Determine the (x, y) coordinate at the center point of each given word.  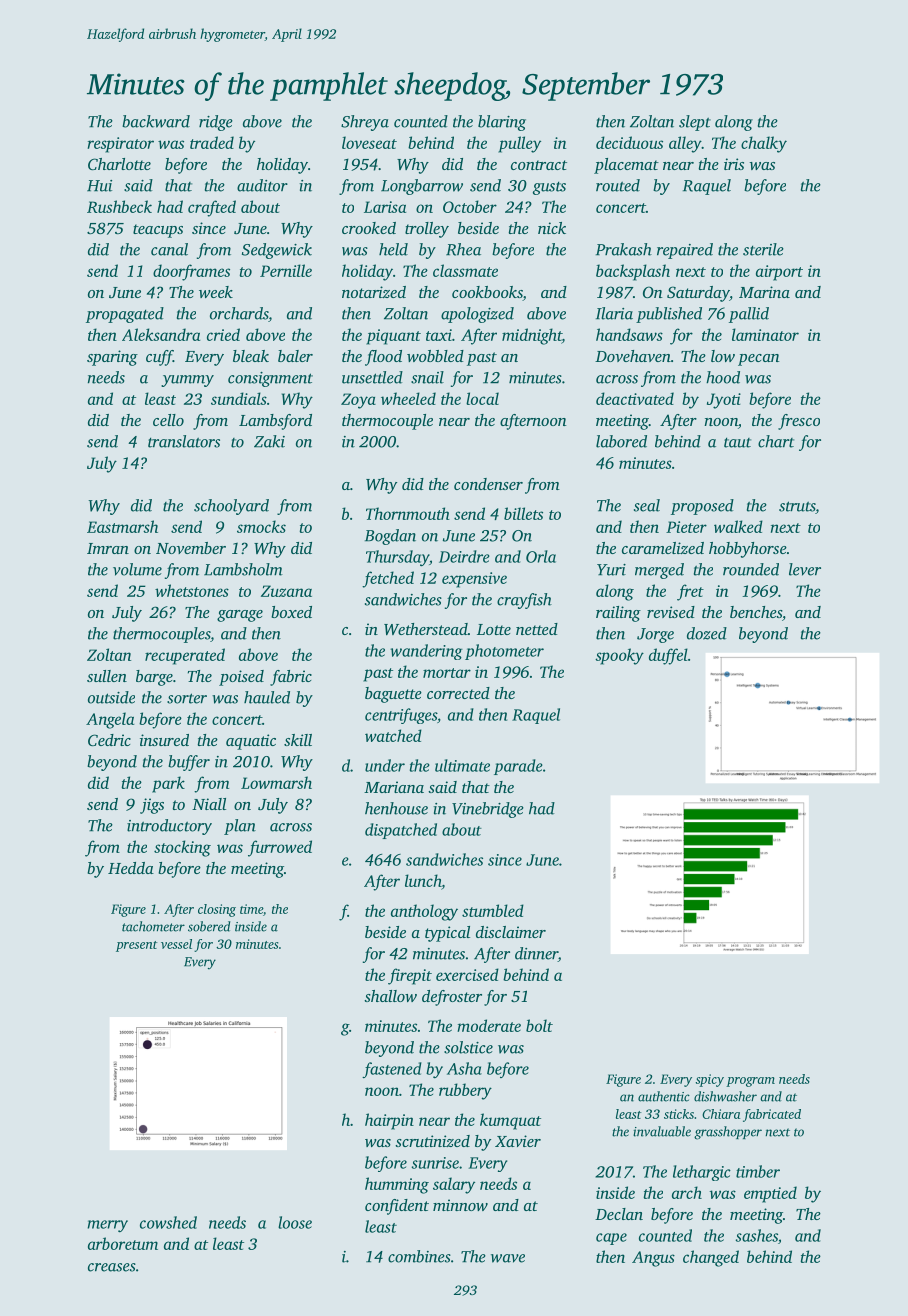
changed (711, 1258)
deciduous (629, 142)
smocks (261, 526)
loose (295, 1222)
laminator (765, 334)
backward (156, 121)
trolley (427, 230)
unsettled (372, 377)
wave (508, 1258)
